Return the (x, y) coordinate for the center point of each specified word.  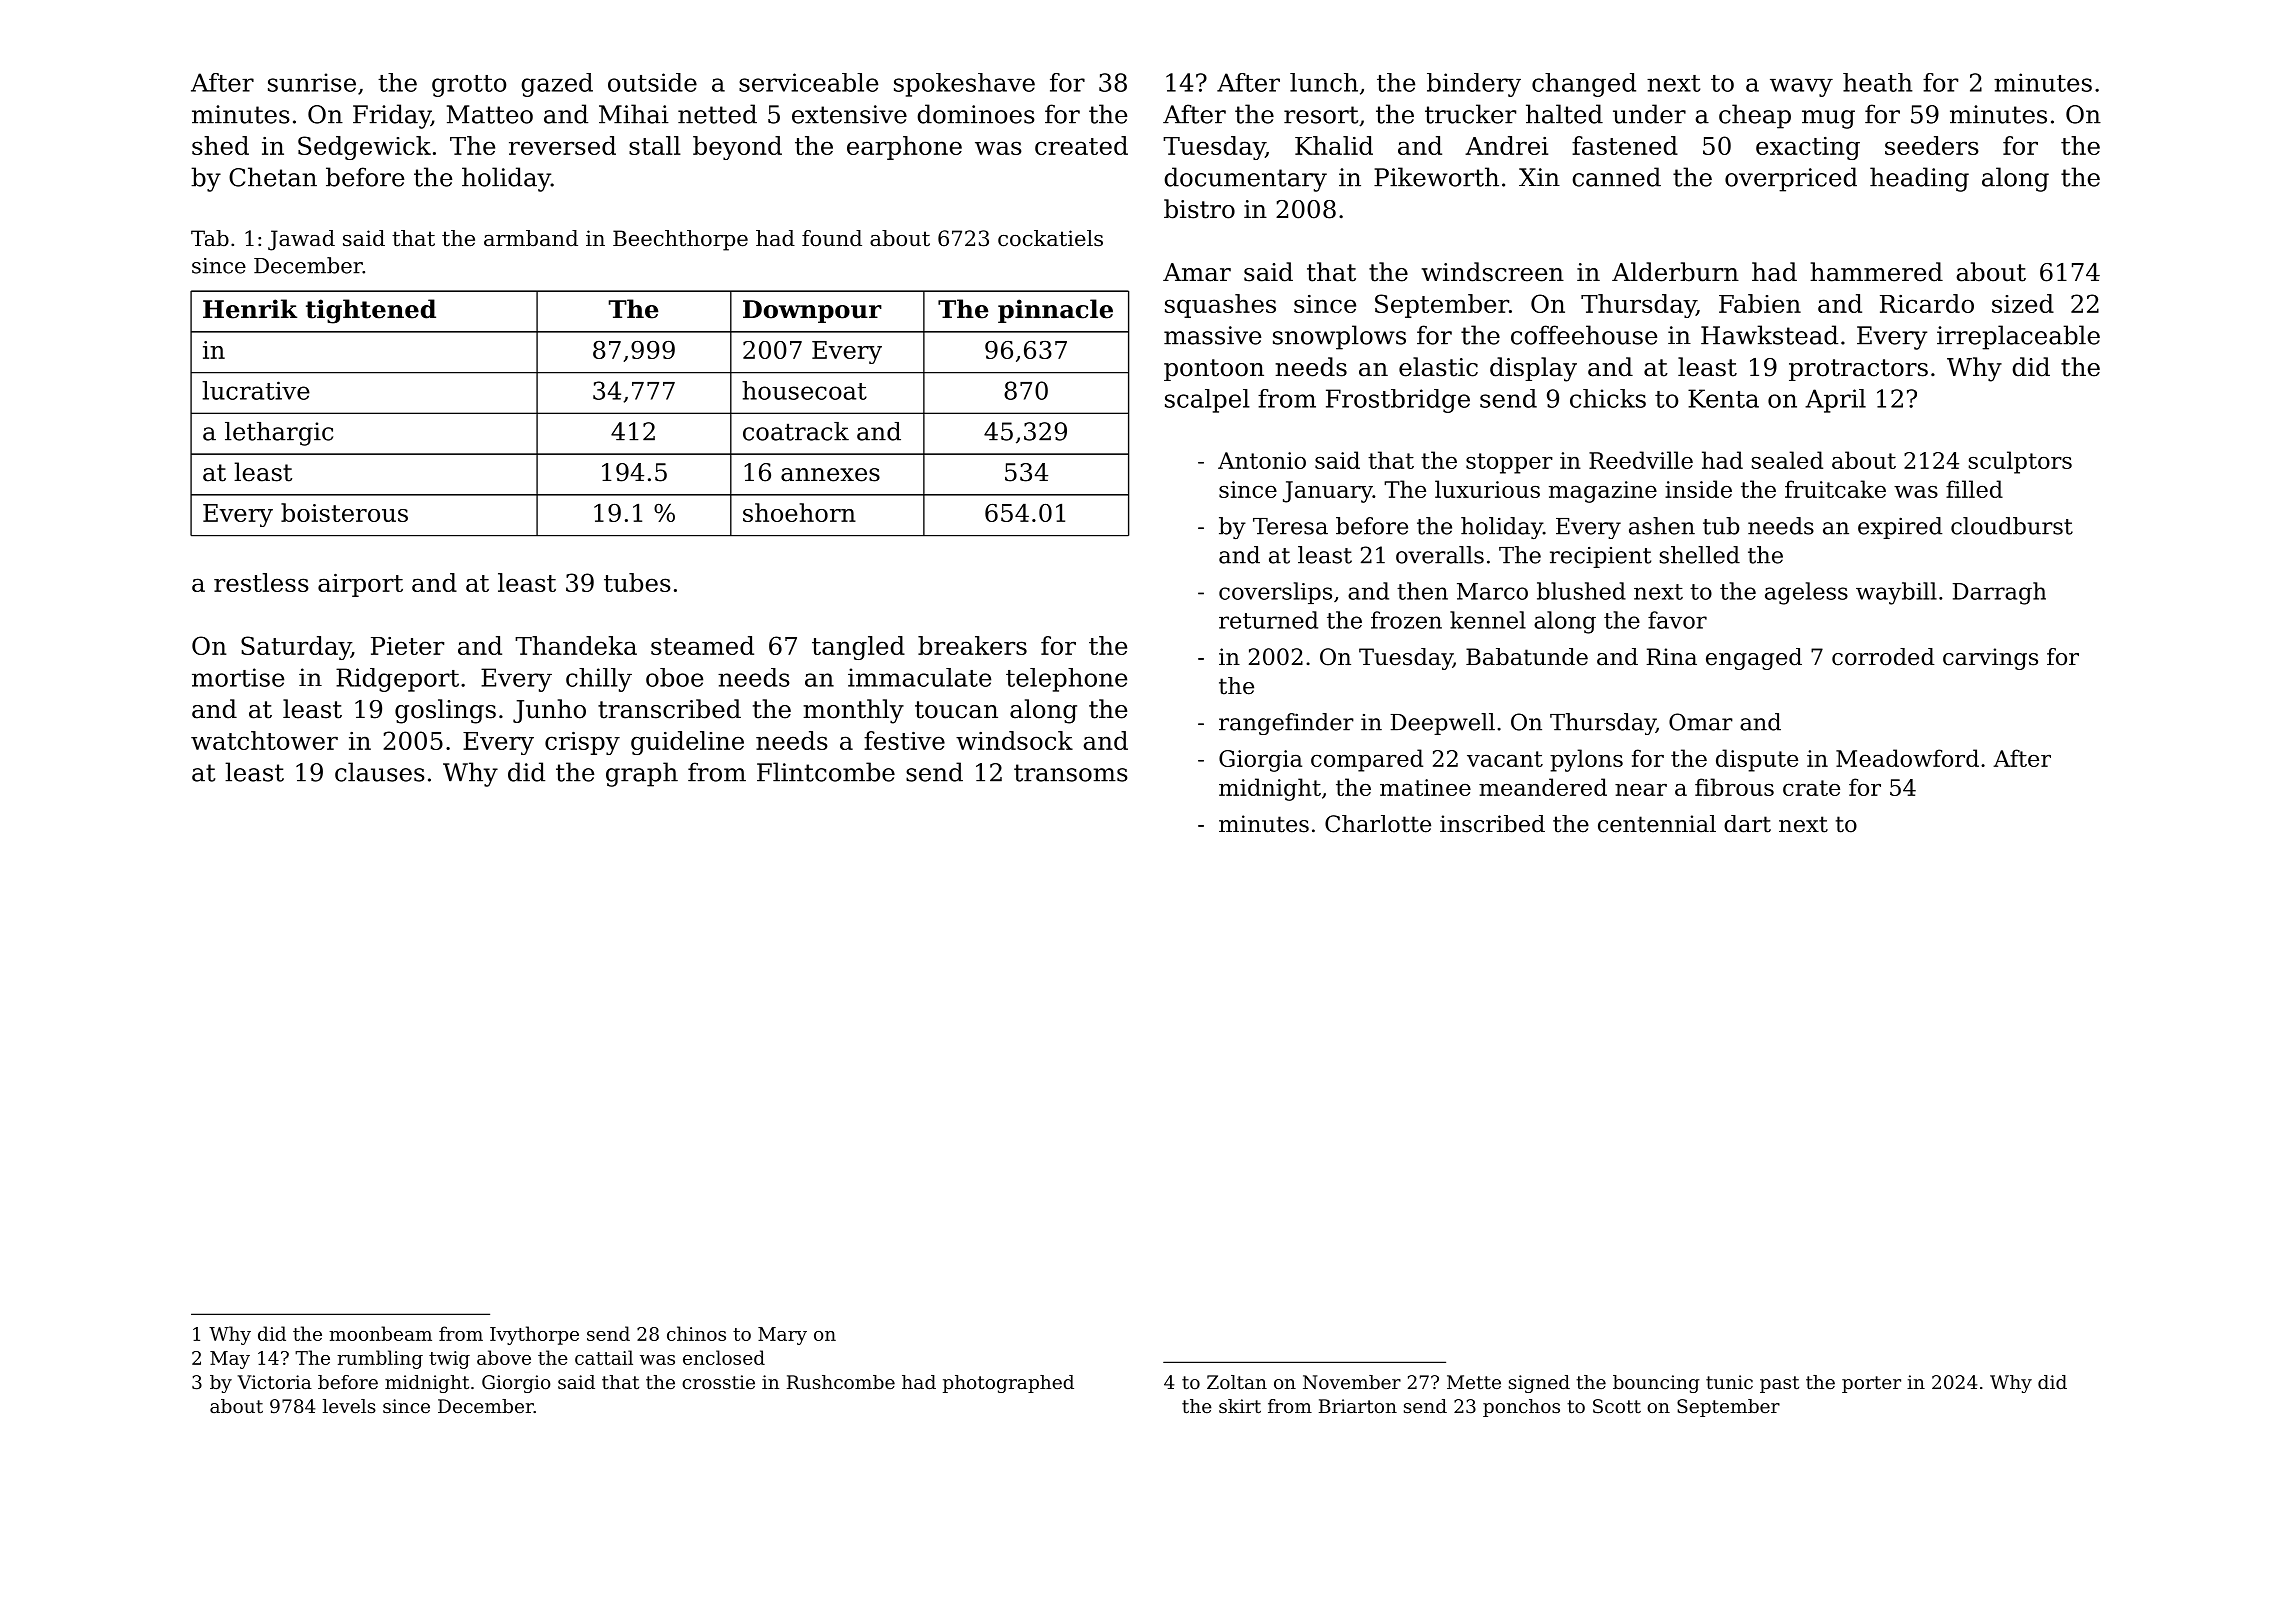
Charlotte (1378, 824)
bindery (1474, 85)
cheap (1755, 116)
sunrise (312, 82)
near (1641, 790)
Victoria (275, 1382)
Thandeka (576, 645)
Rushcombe (841, 1382)
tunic (1729, 1382)
